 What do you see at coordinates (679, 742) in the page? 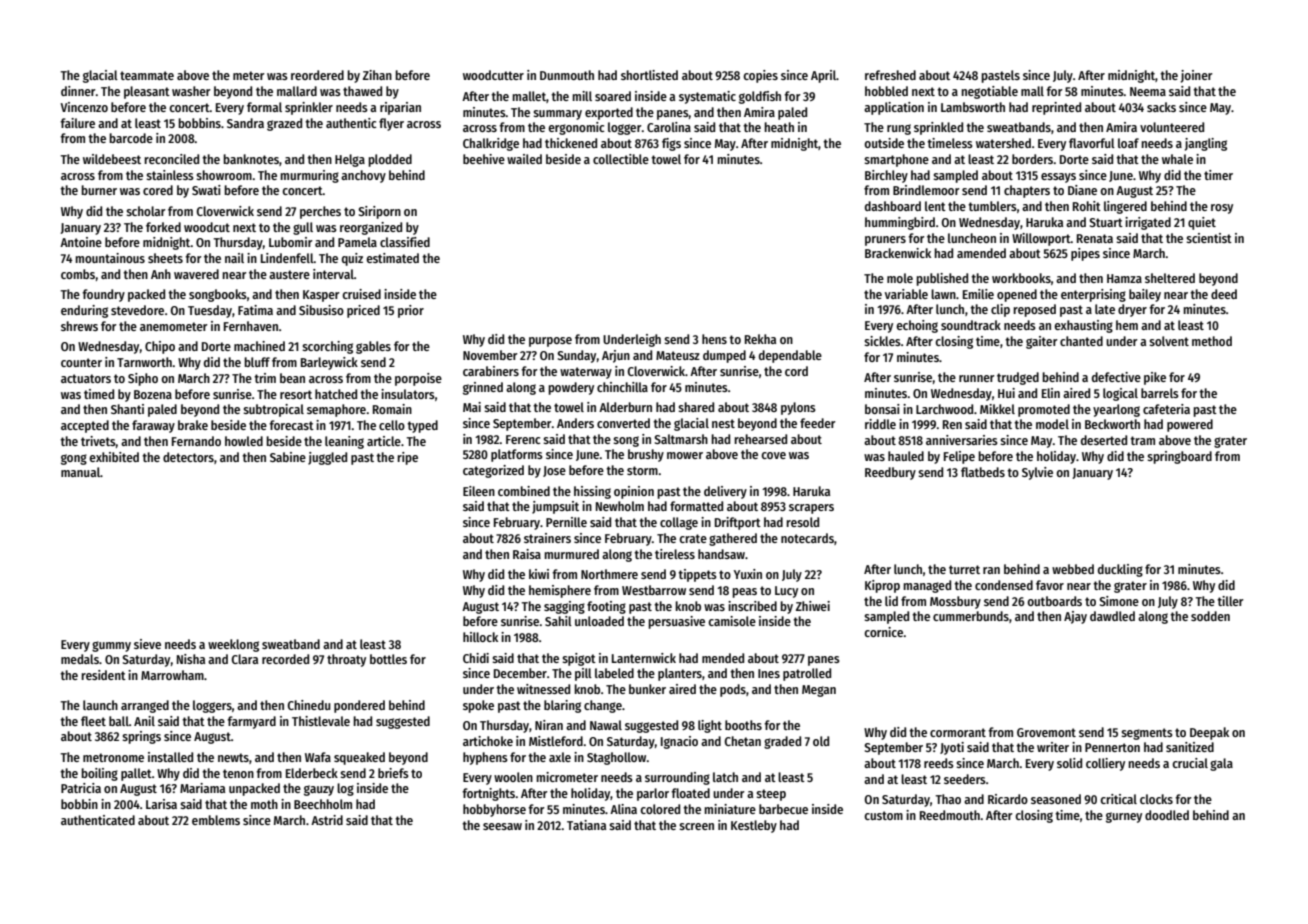
I see `Ignacio` at bounding box center [679, 742].
